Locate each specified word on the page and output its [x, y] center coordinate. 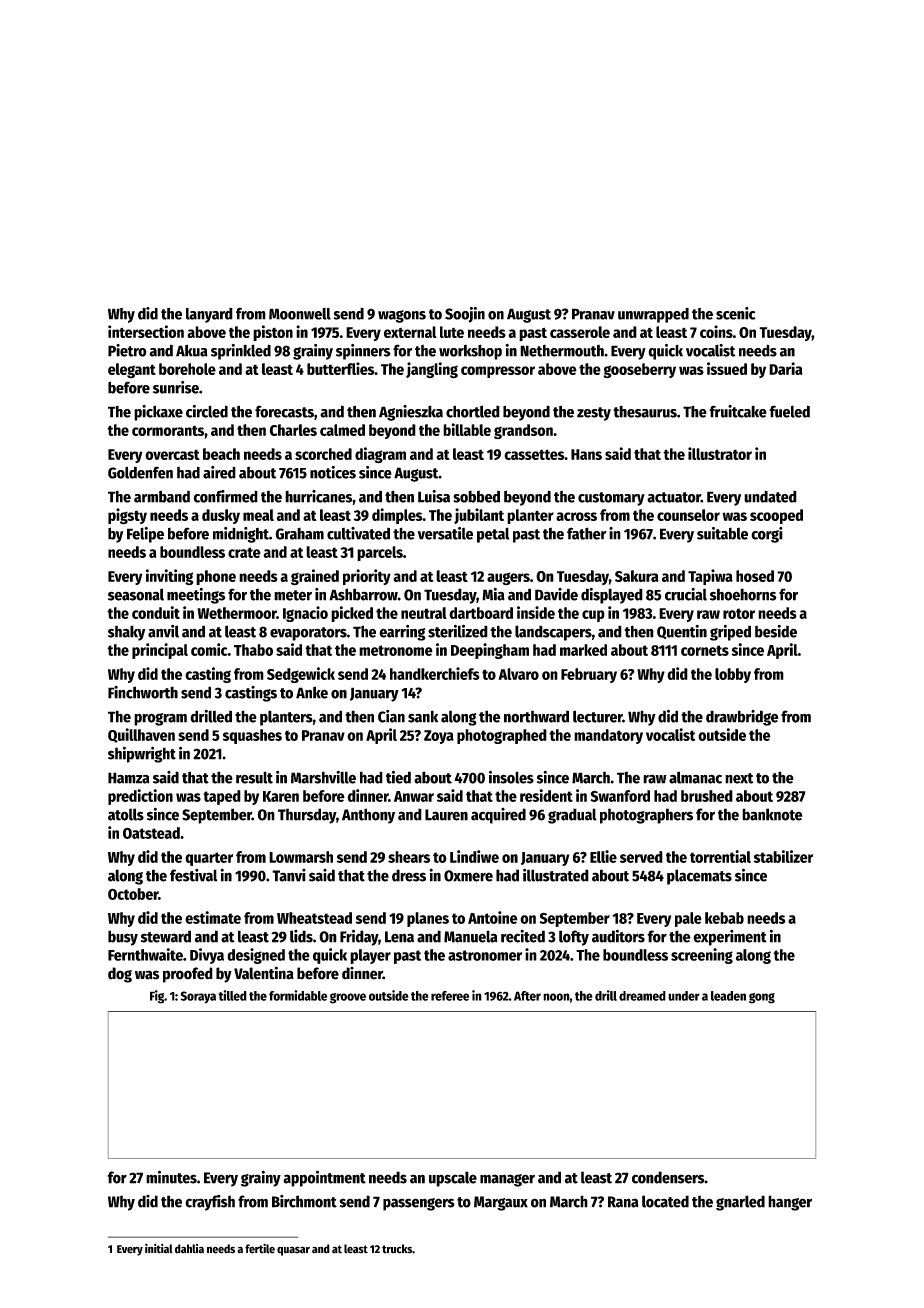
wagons [402, 316]
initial [159, 1249]
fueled [789, 411]
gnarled [740, 1203]
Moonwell [300, 314]
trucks [397, 1249]
